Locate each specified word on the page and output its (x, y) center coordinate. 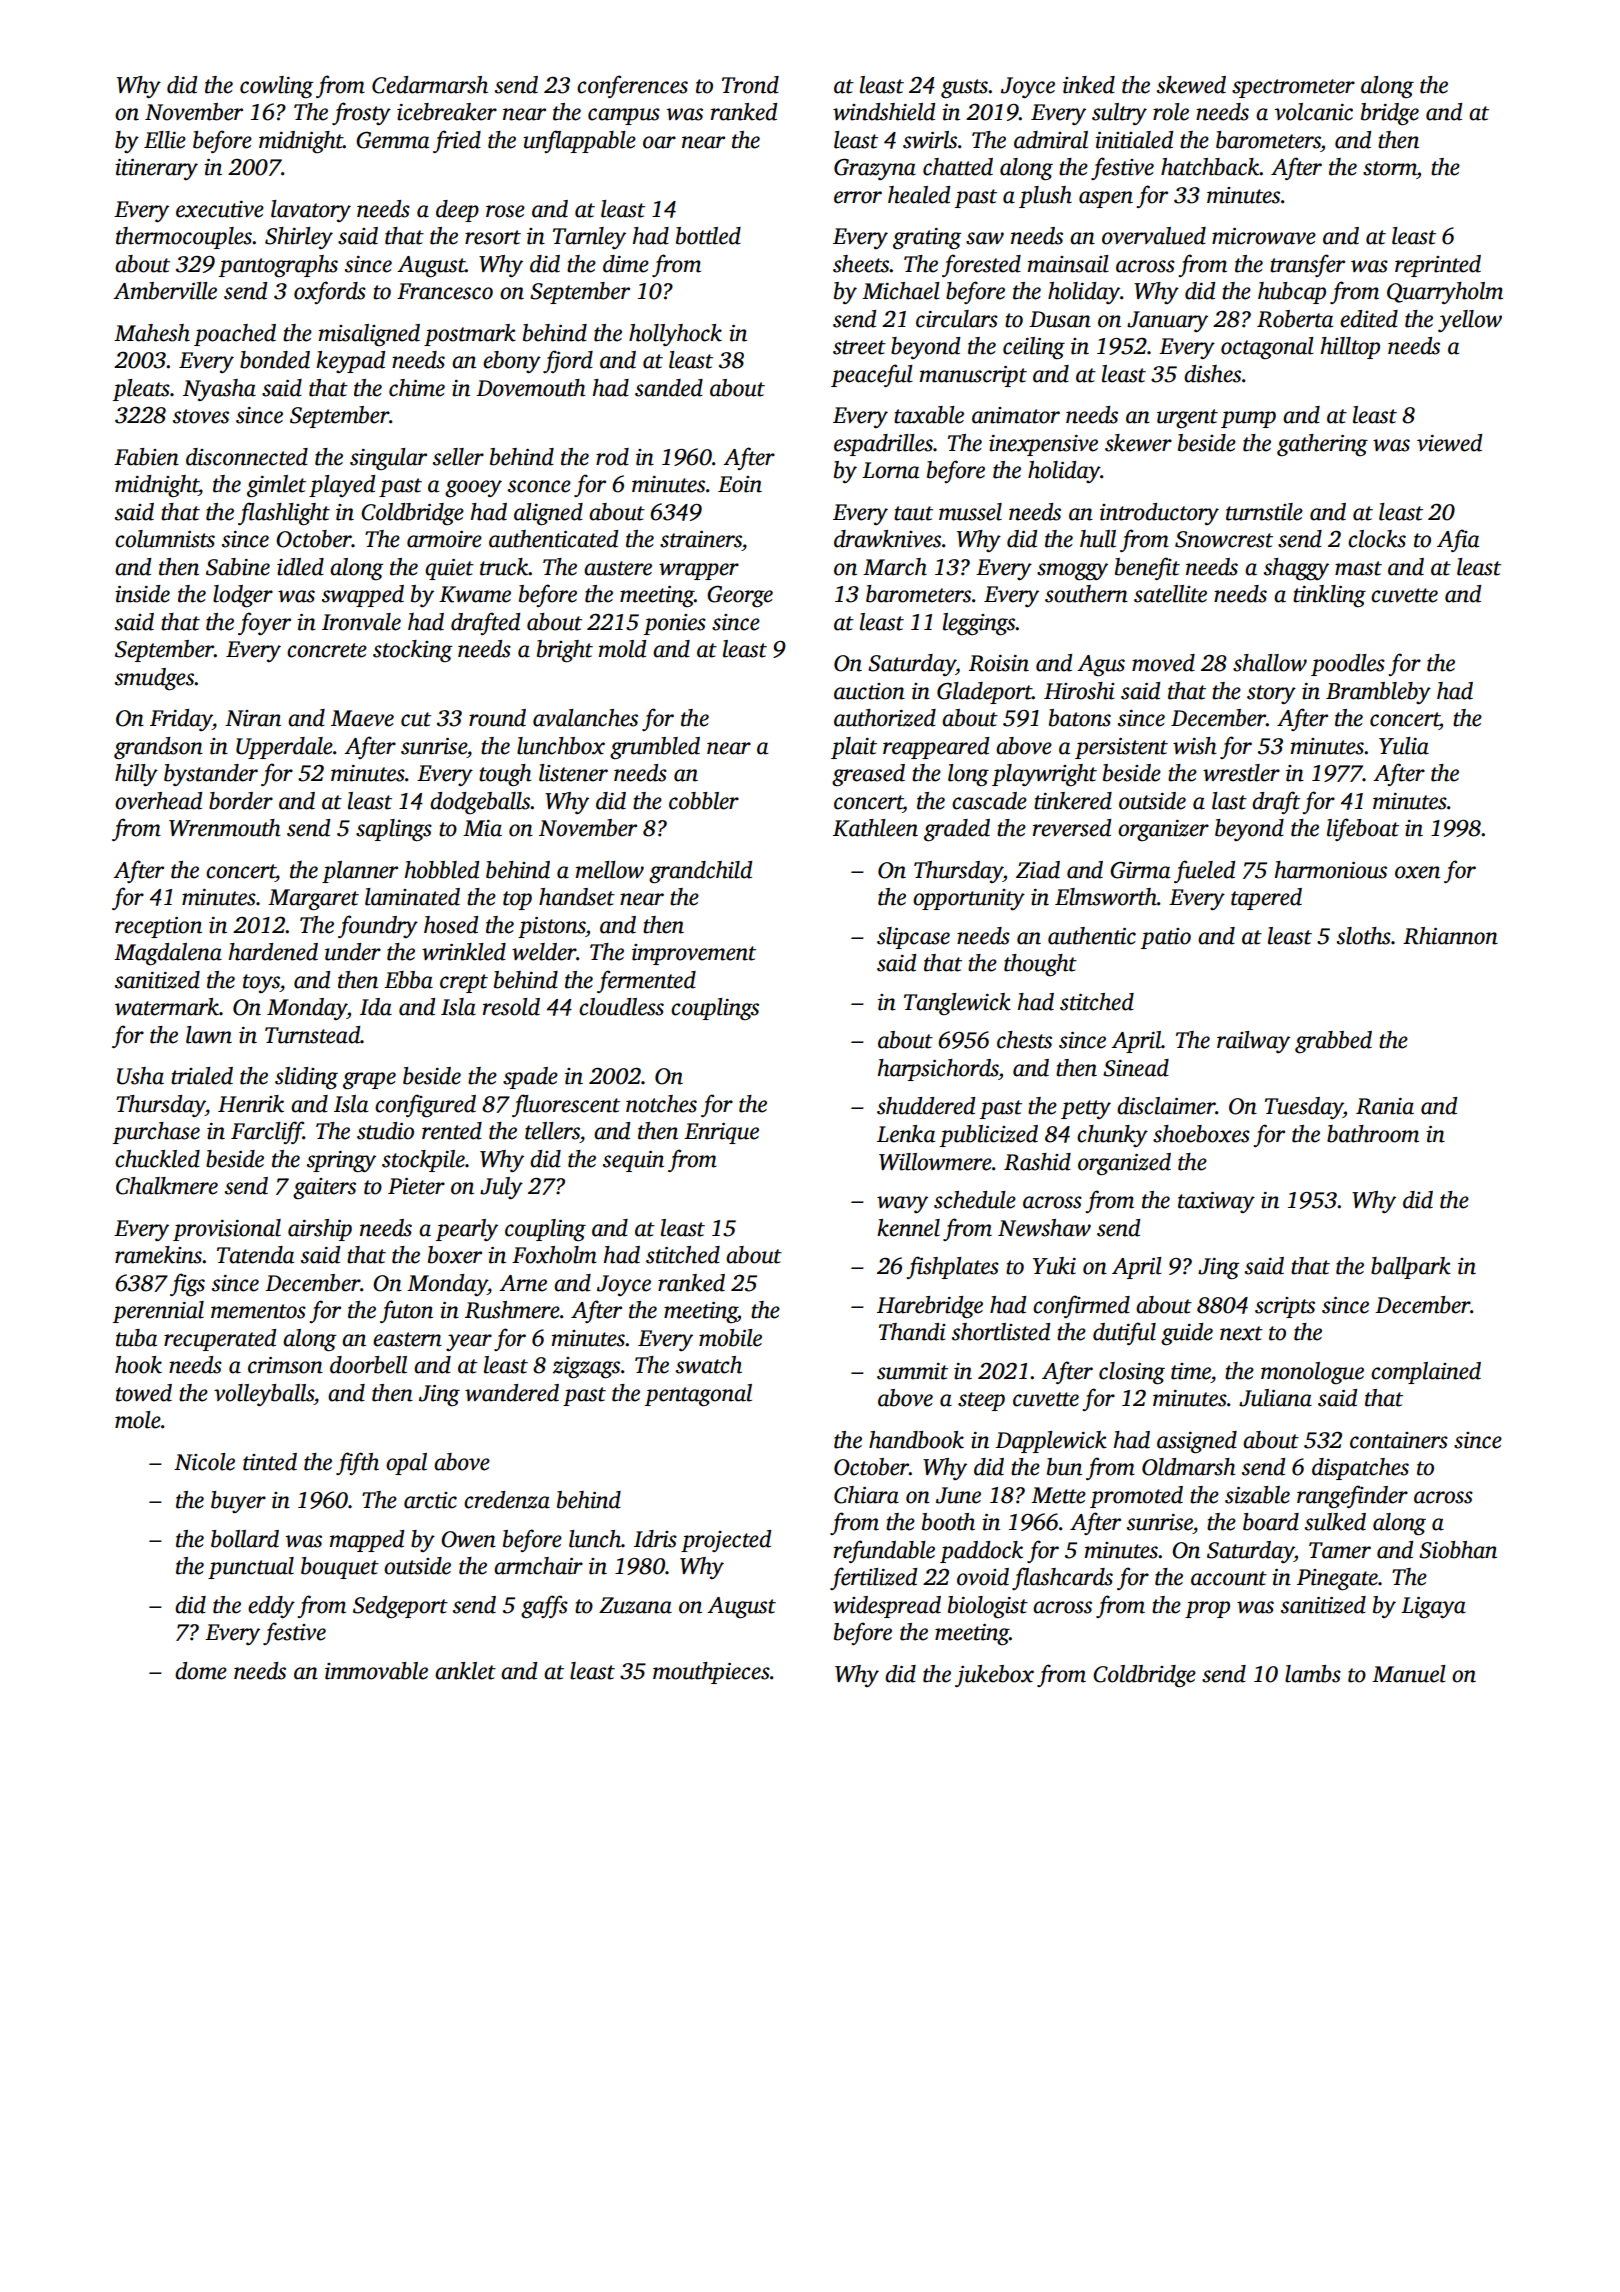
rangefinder (1352, 1497)
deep (457, 211)
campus (624, 116)
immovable (376, 1671)
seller (458, 457)
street (859, 347)
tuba (136, 1338)
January (1167, 321)
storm (1390, 168)
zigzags (586, 1368)
